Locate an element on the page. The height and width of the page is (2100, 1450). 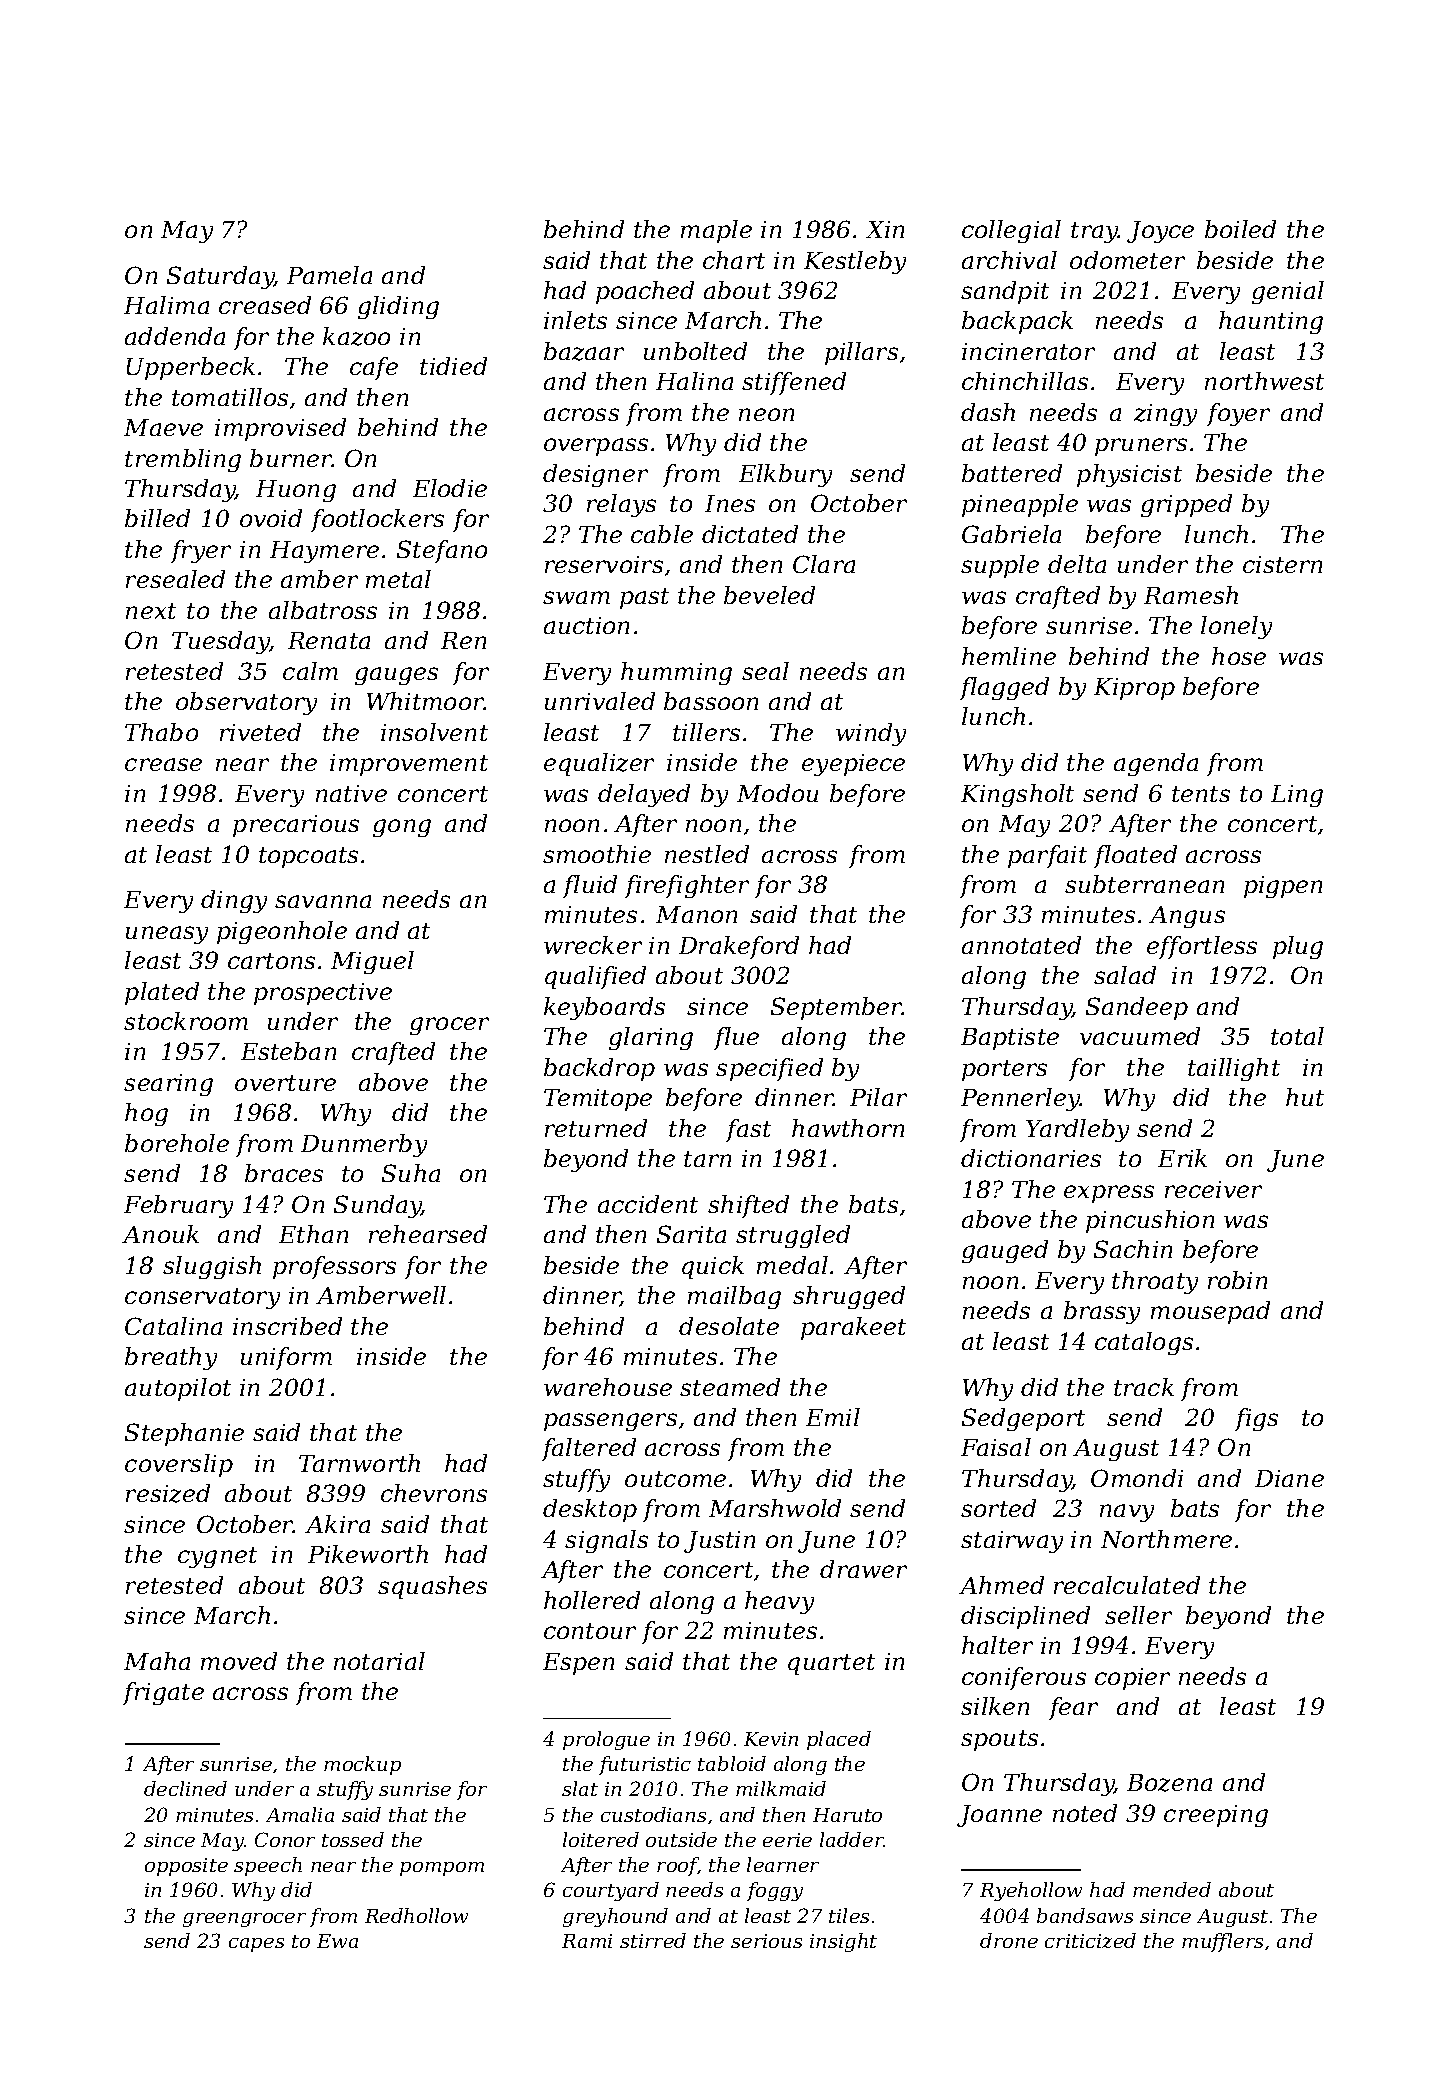
contour is located at coordinates (590, 1631).
